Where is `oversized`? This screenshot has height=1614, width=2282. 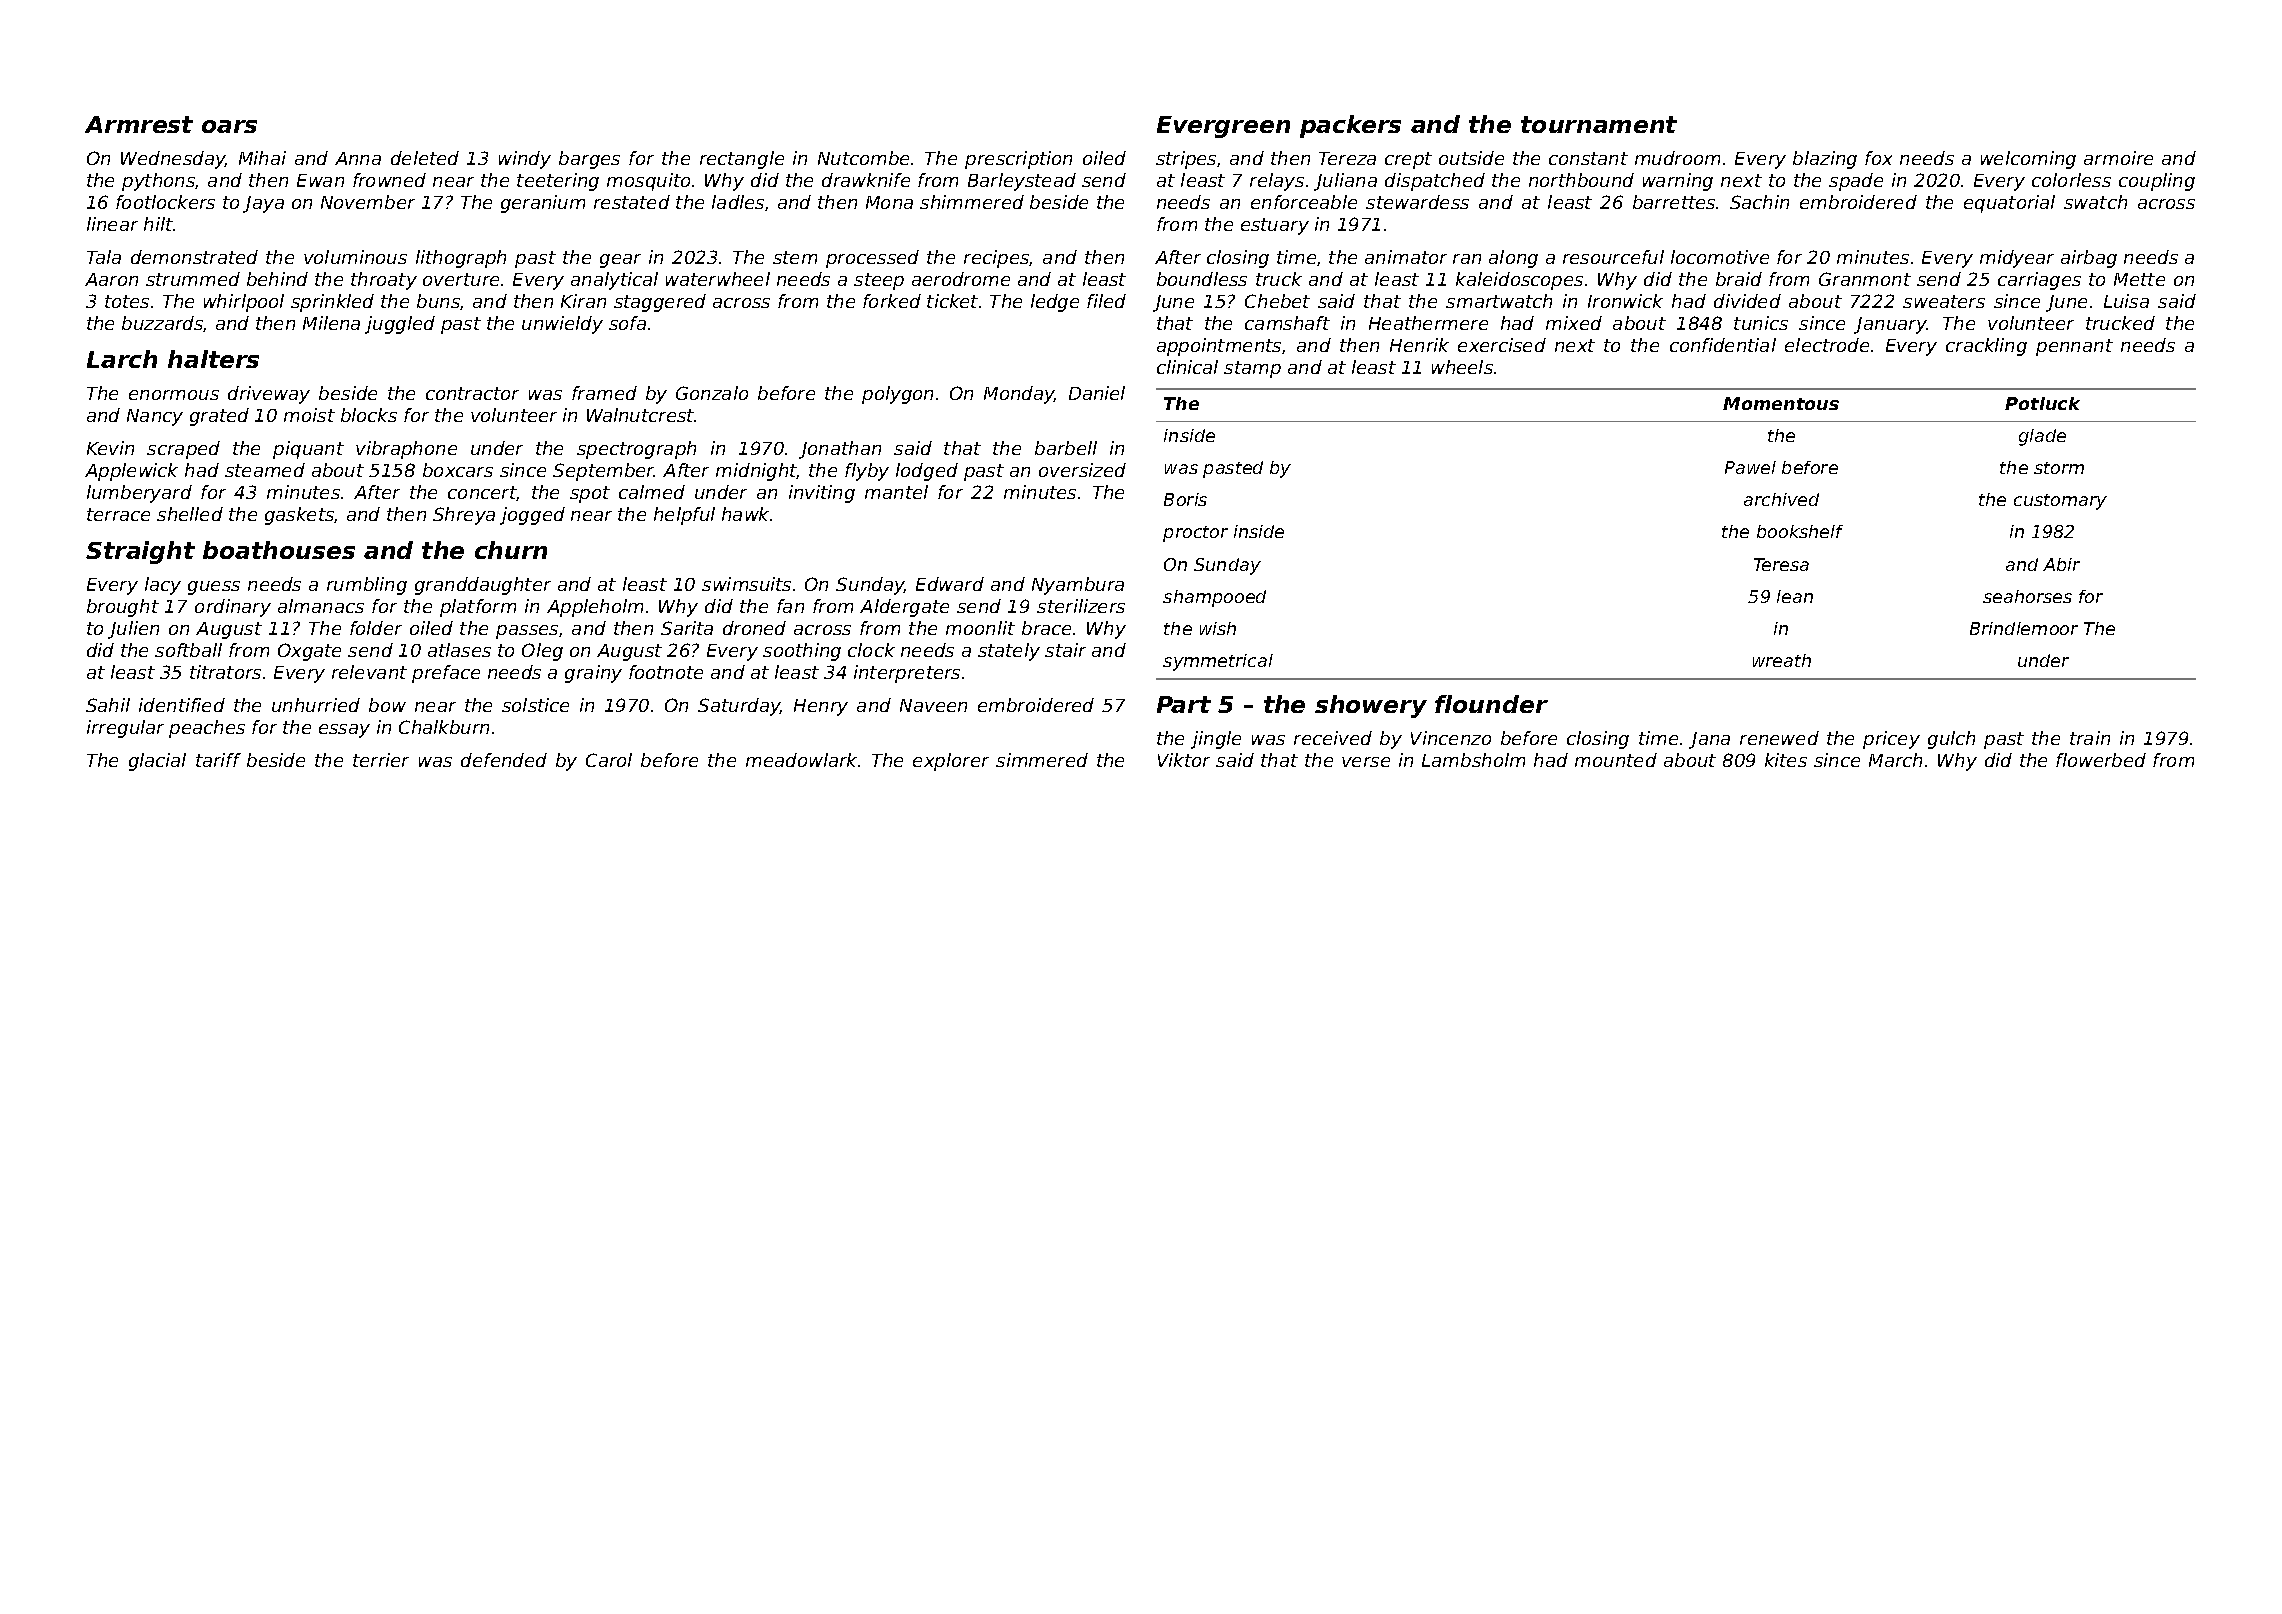
oversized is located at coordinates (1082, 470).
